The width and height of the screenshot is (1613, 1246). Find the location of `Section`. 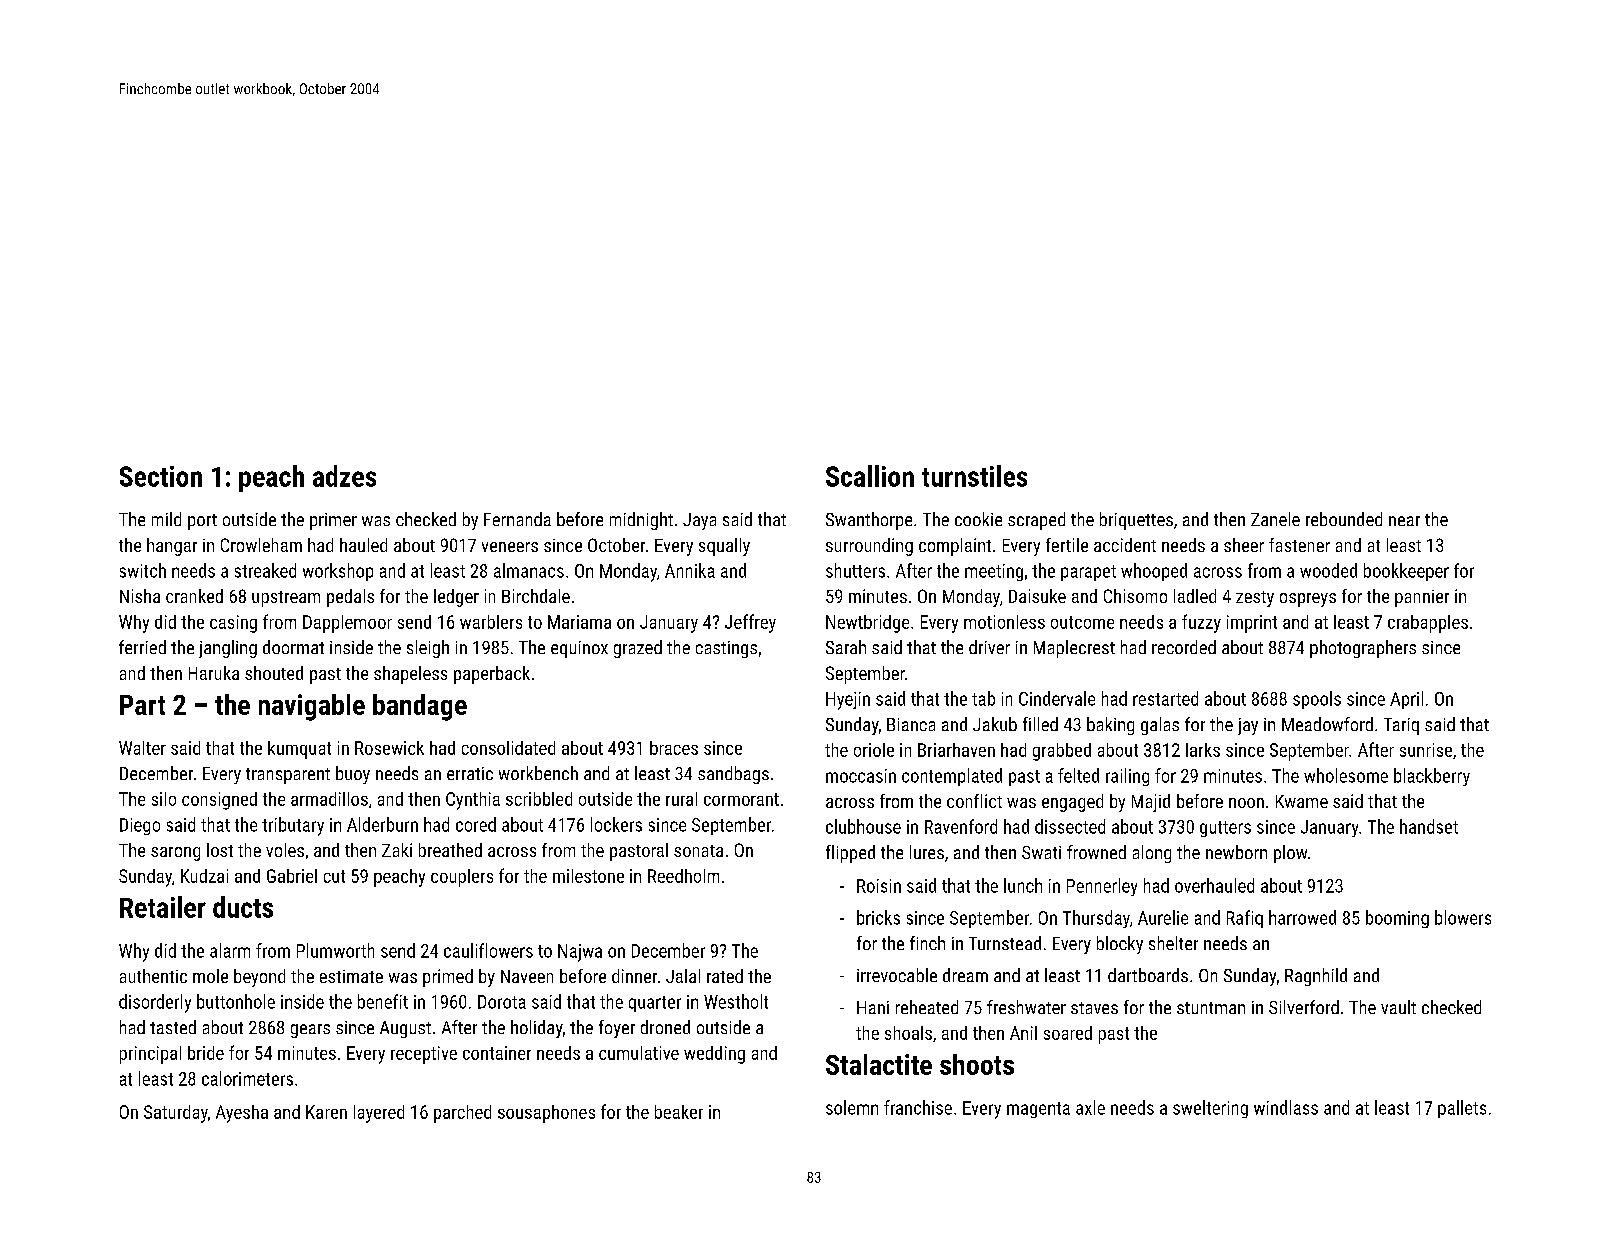

Section is located at coordinates (161, 476).
